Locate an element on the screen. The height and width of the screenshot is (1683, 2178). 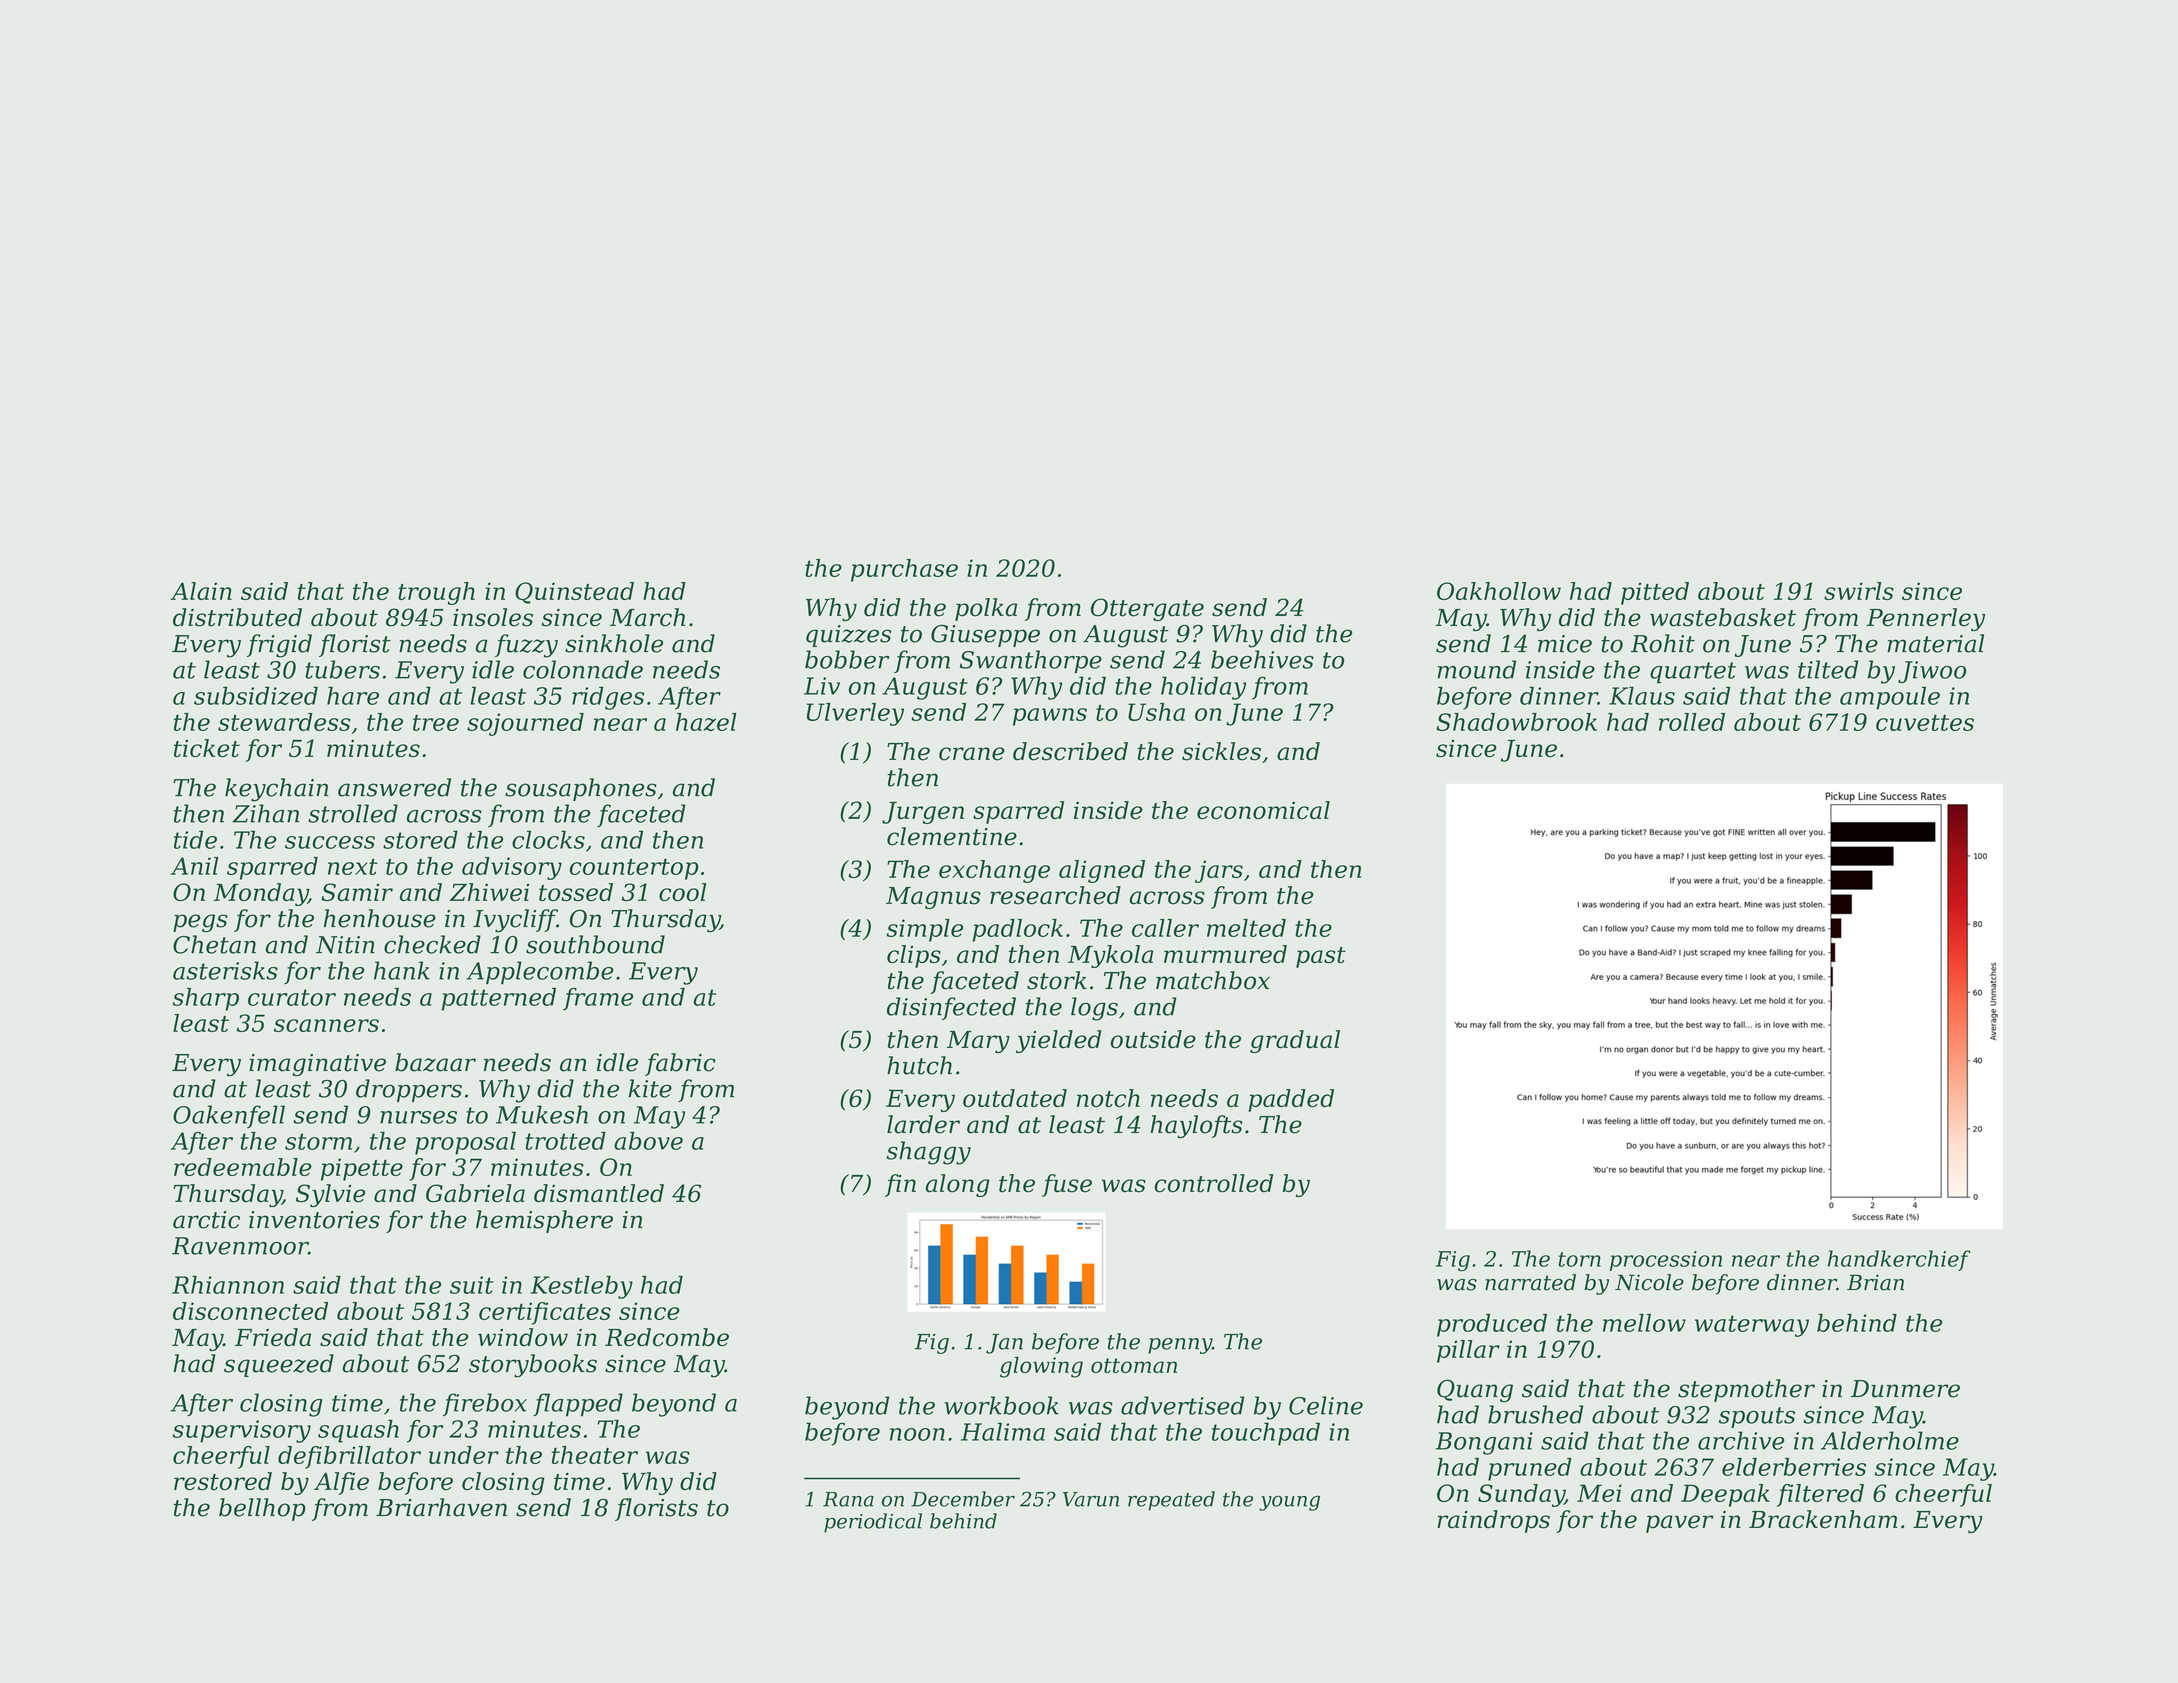
frame is located at coordinates (598, 999).
